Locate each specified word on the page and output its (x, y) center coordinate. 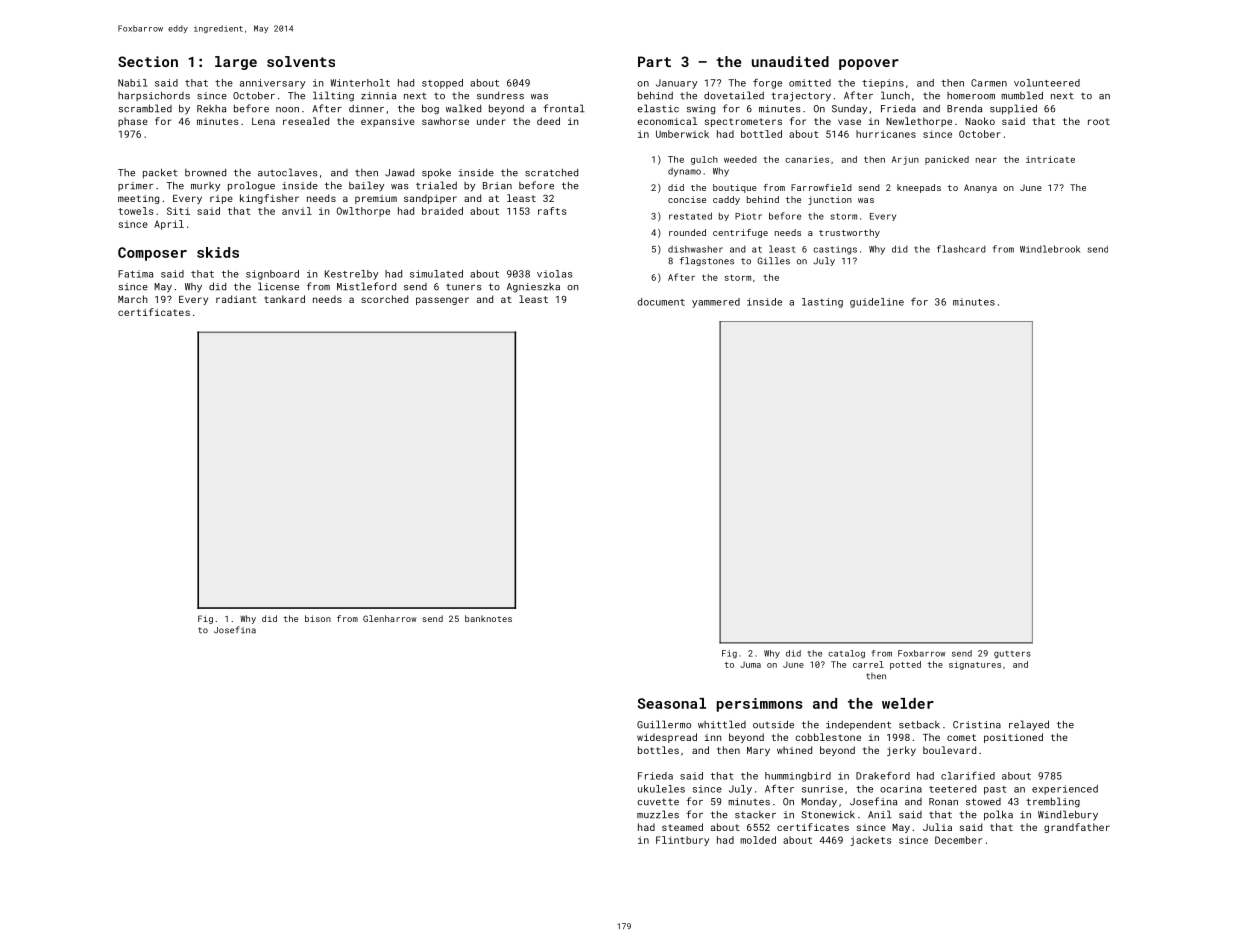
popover (869, 64)
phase (133, 122)
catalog (846, 654)
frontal (564, 108)
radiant (236, 299)
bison (318, 618)
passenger (442, 301)
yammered (716, 303)
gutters (1012, 655)
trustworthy (849, 233)
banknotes (488, 618)
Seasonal (672, 703)
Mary (758, 751)
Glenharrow (389, 618)
